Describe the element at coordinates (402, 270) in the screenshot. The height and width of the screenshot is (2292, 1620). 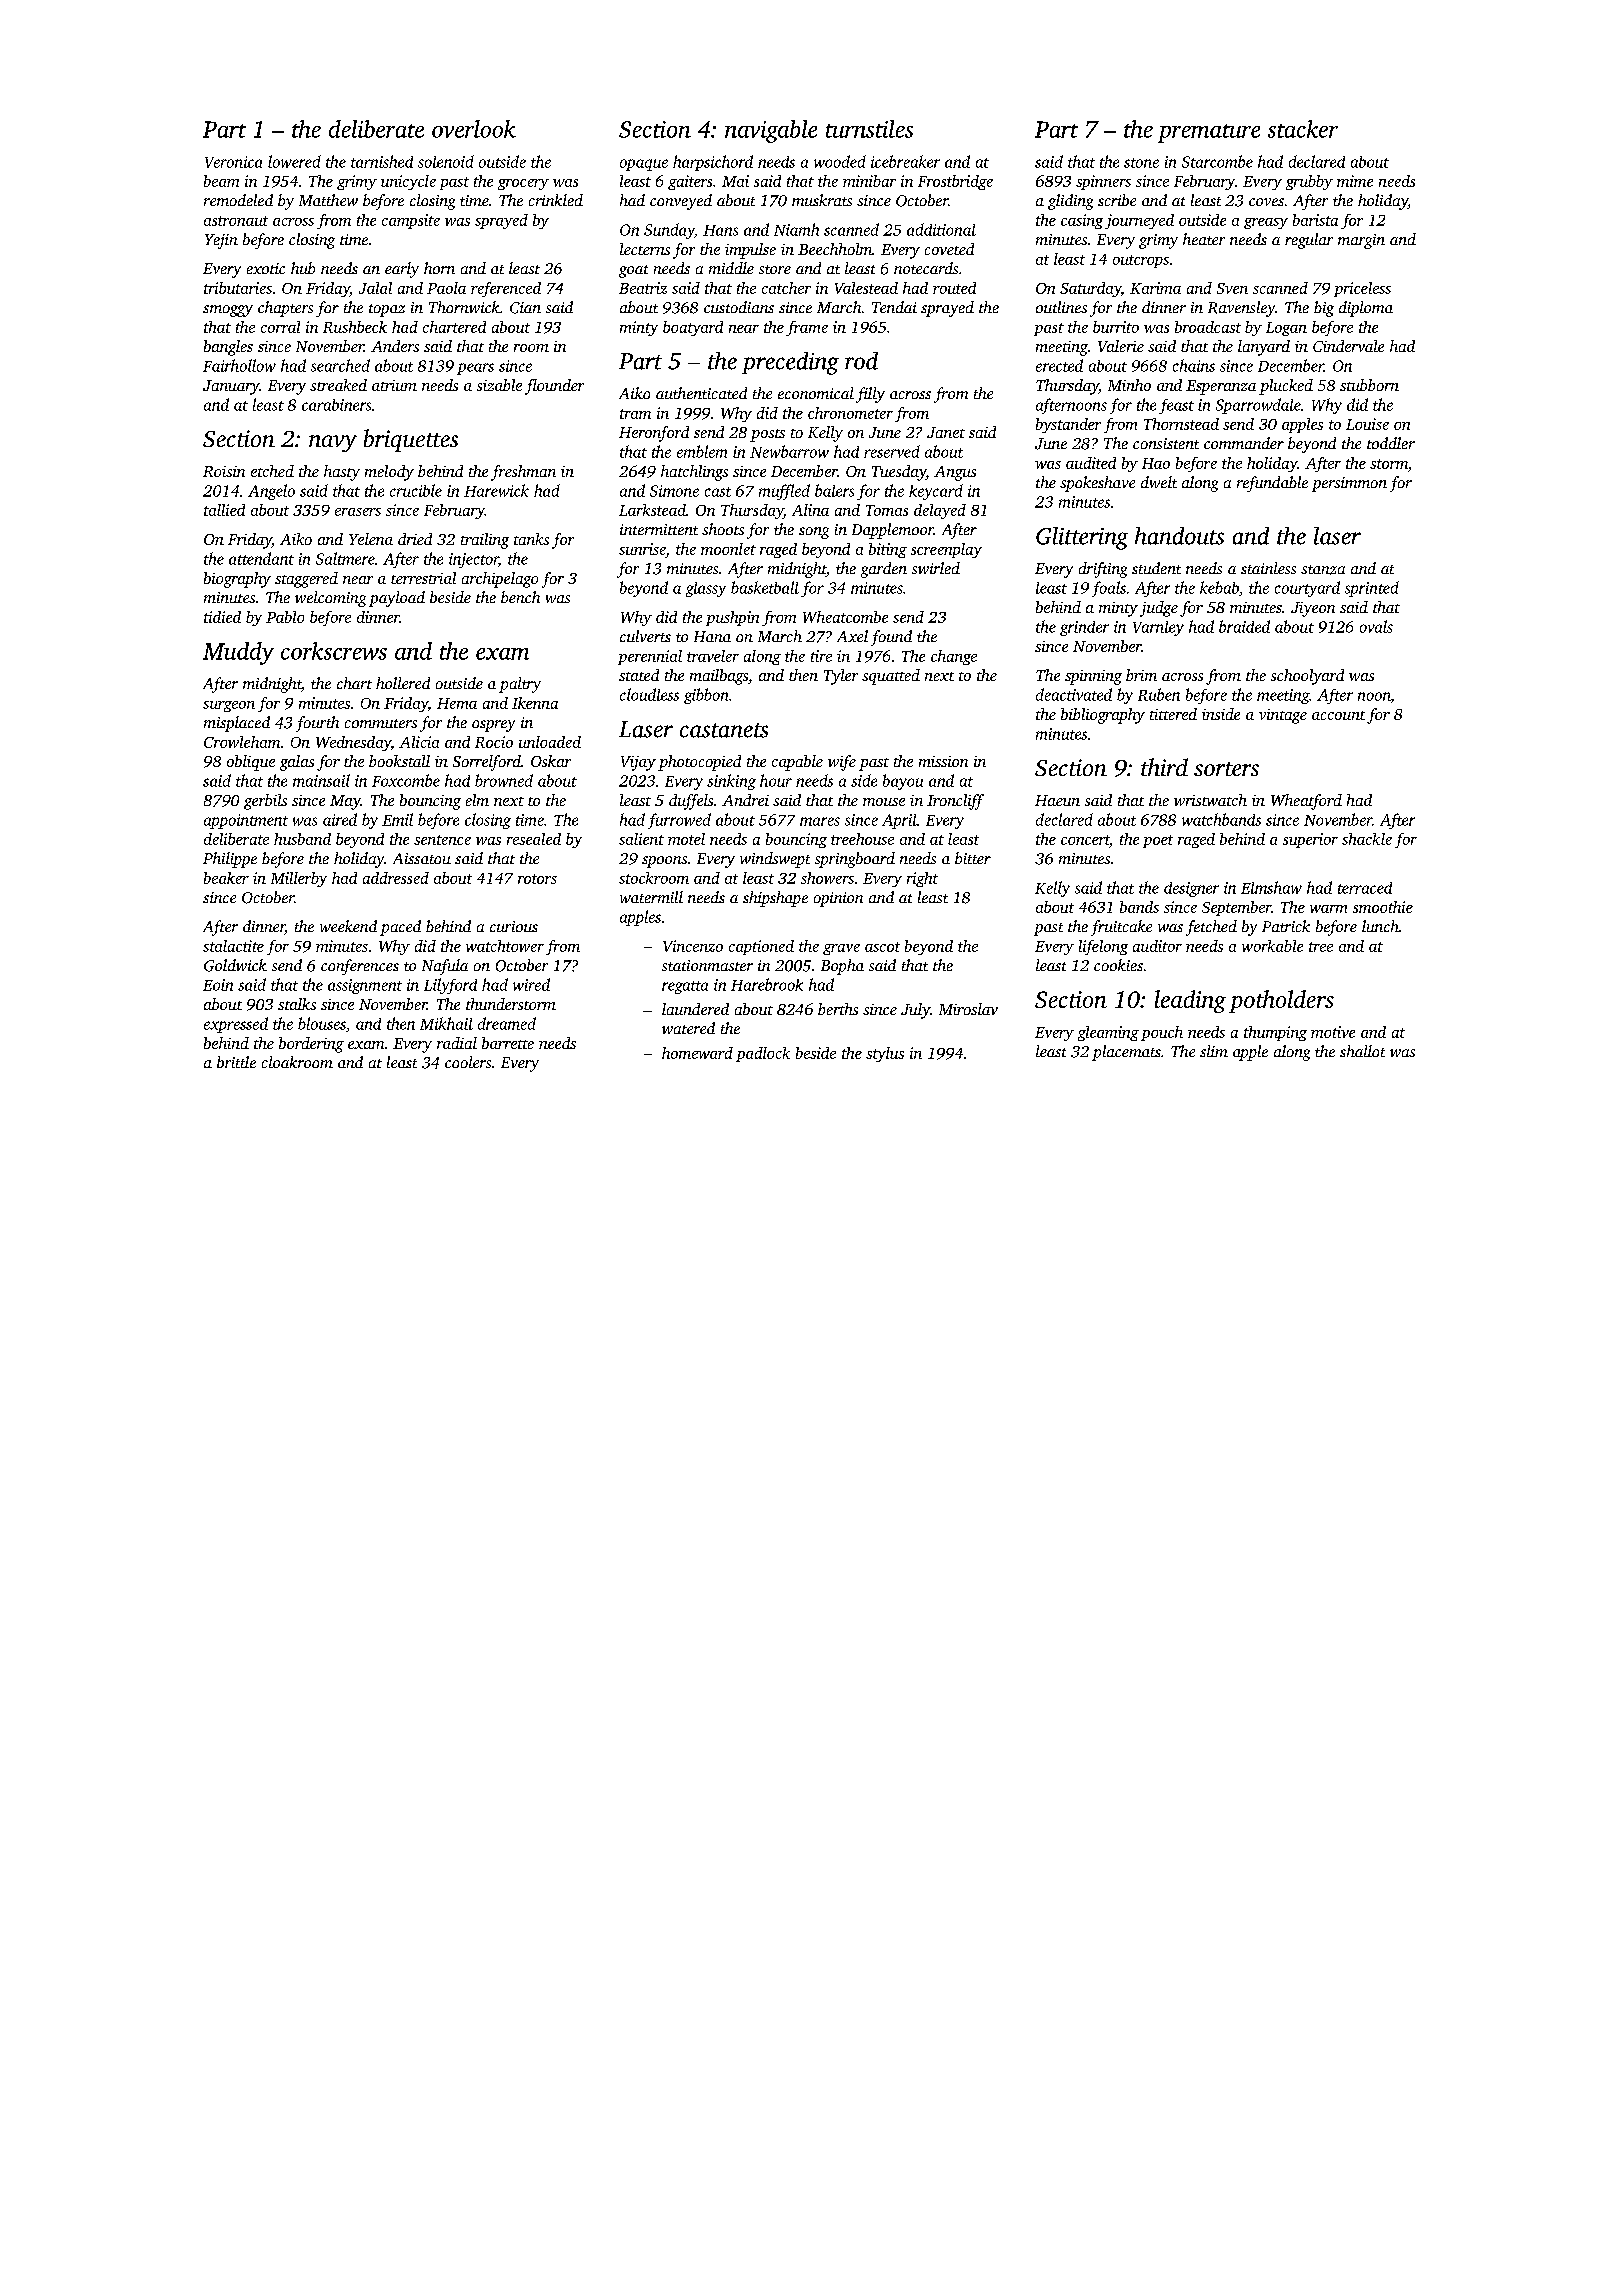
I see `early` at that location.
